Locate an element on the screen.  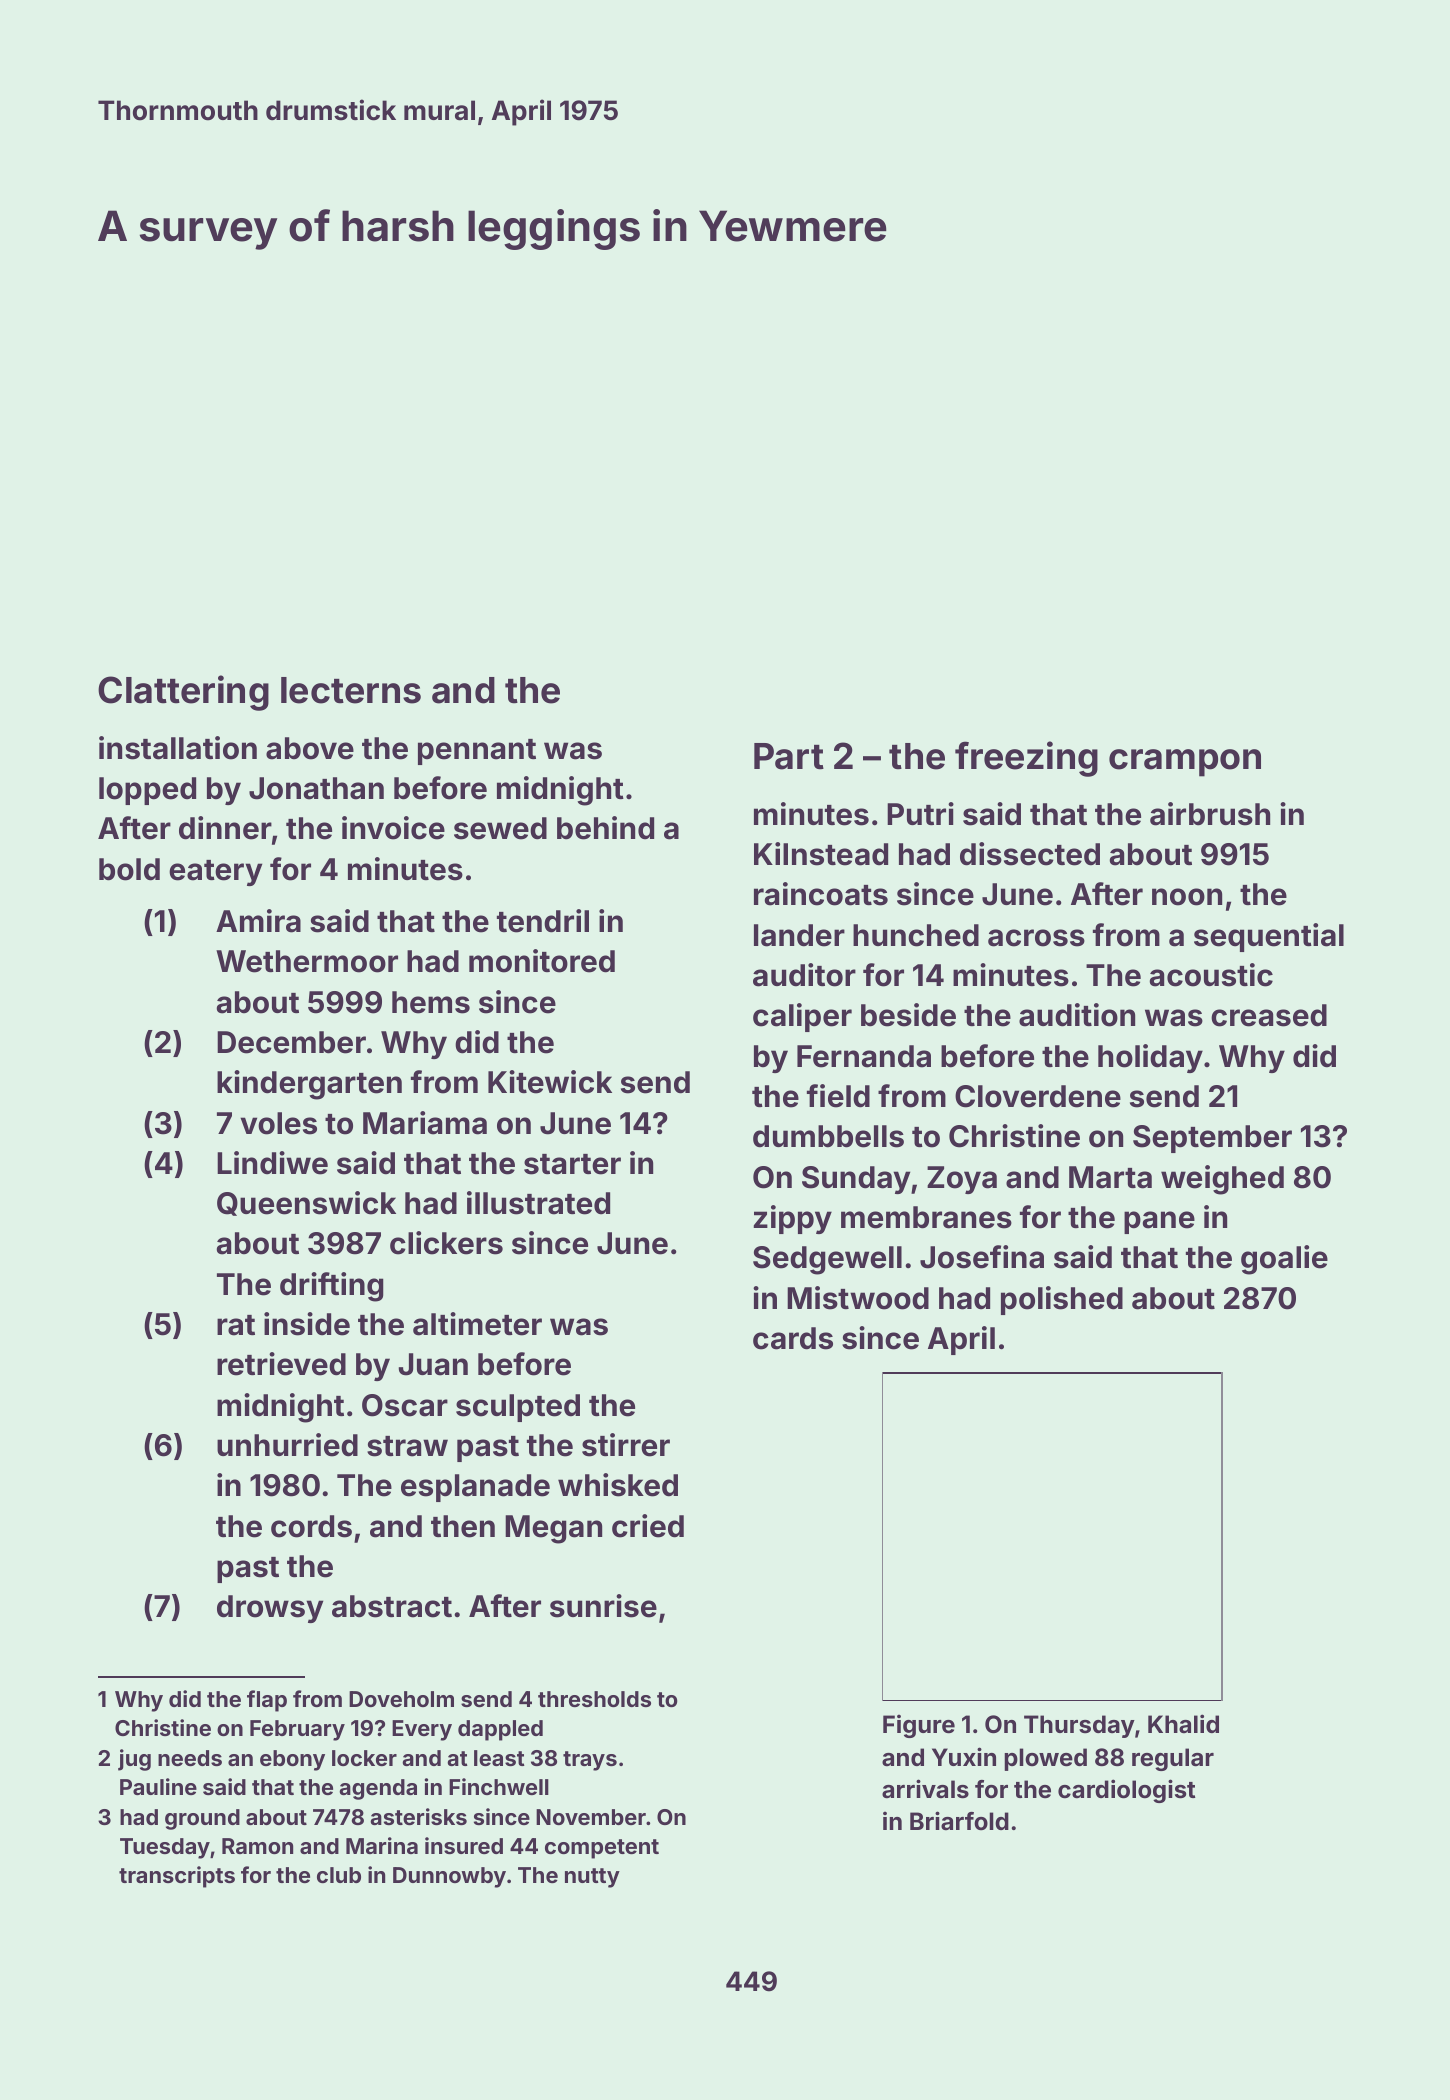
abstract is located at coordinates (392, 1606).
